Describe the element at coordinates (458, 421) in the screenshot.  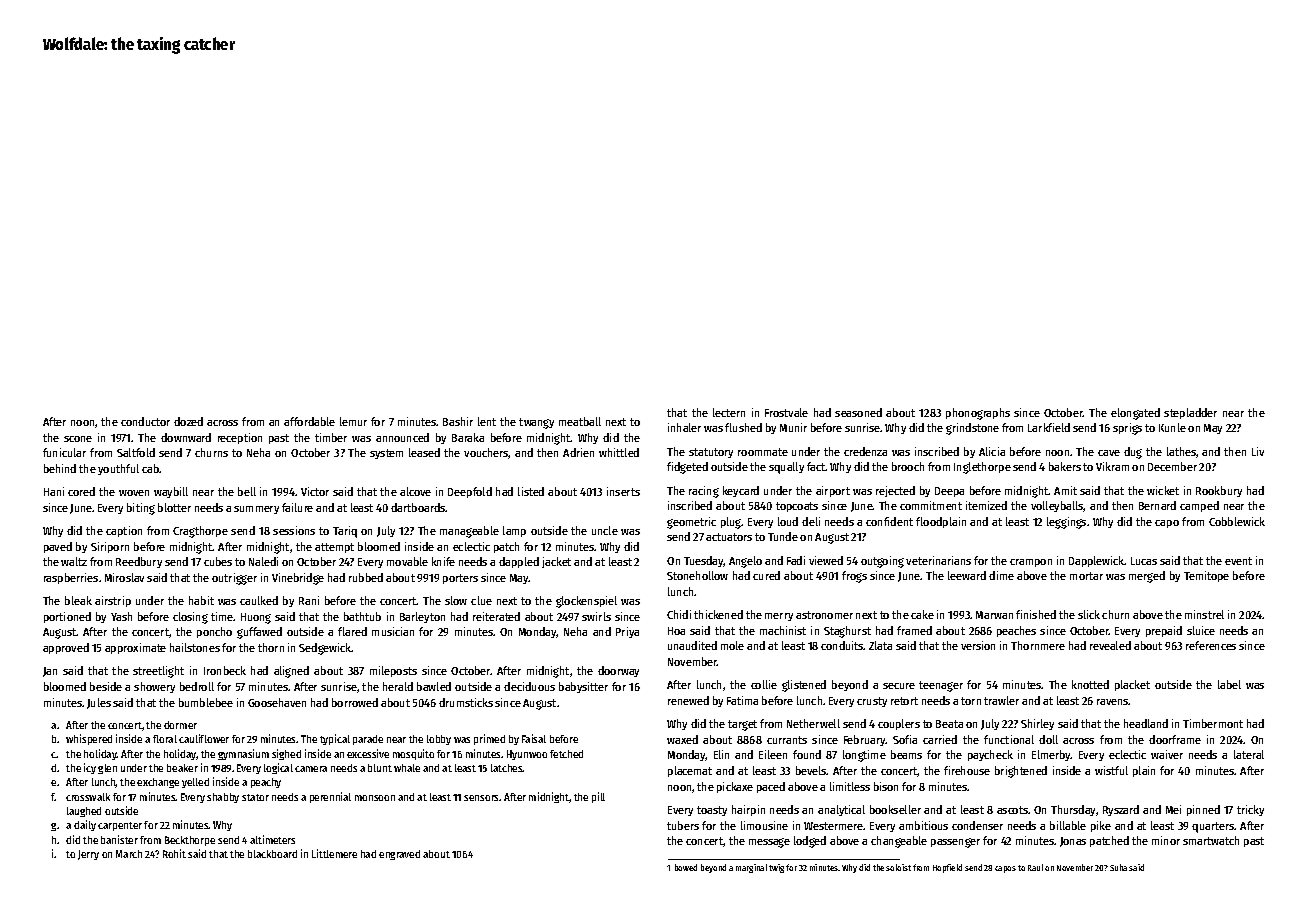
I see `Bashir` at that location.
